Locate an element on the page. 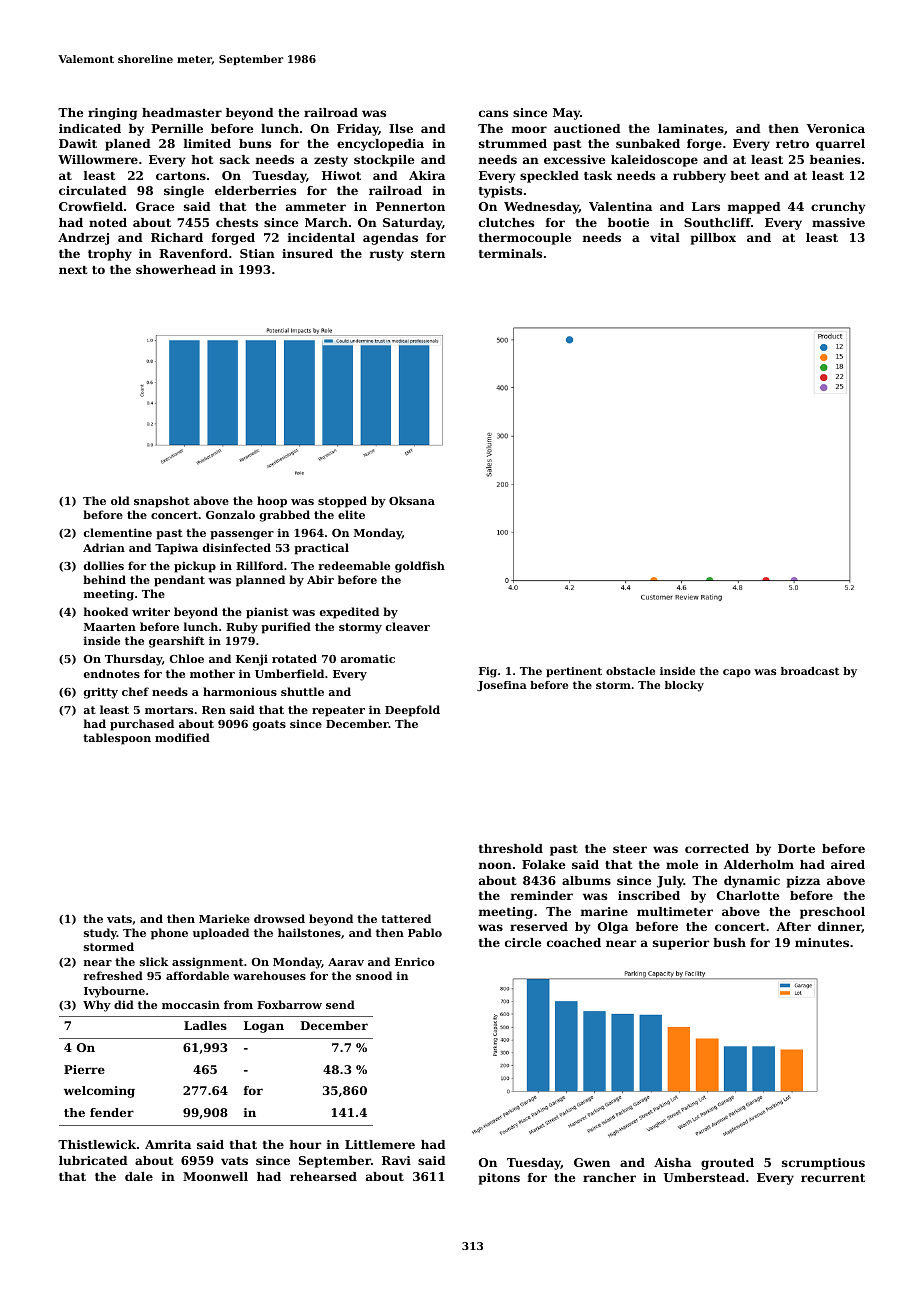  Moonwell is located at coordinates (215, 1176).
